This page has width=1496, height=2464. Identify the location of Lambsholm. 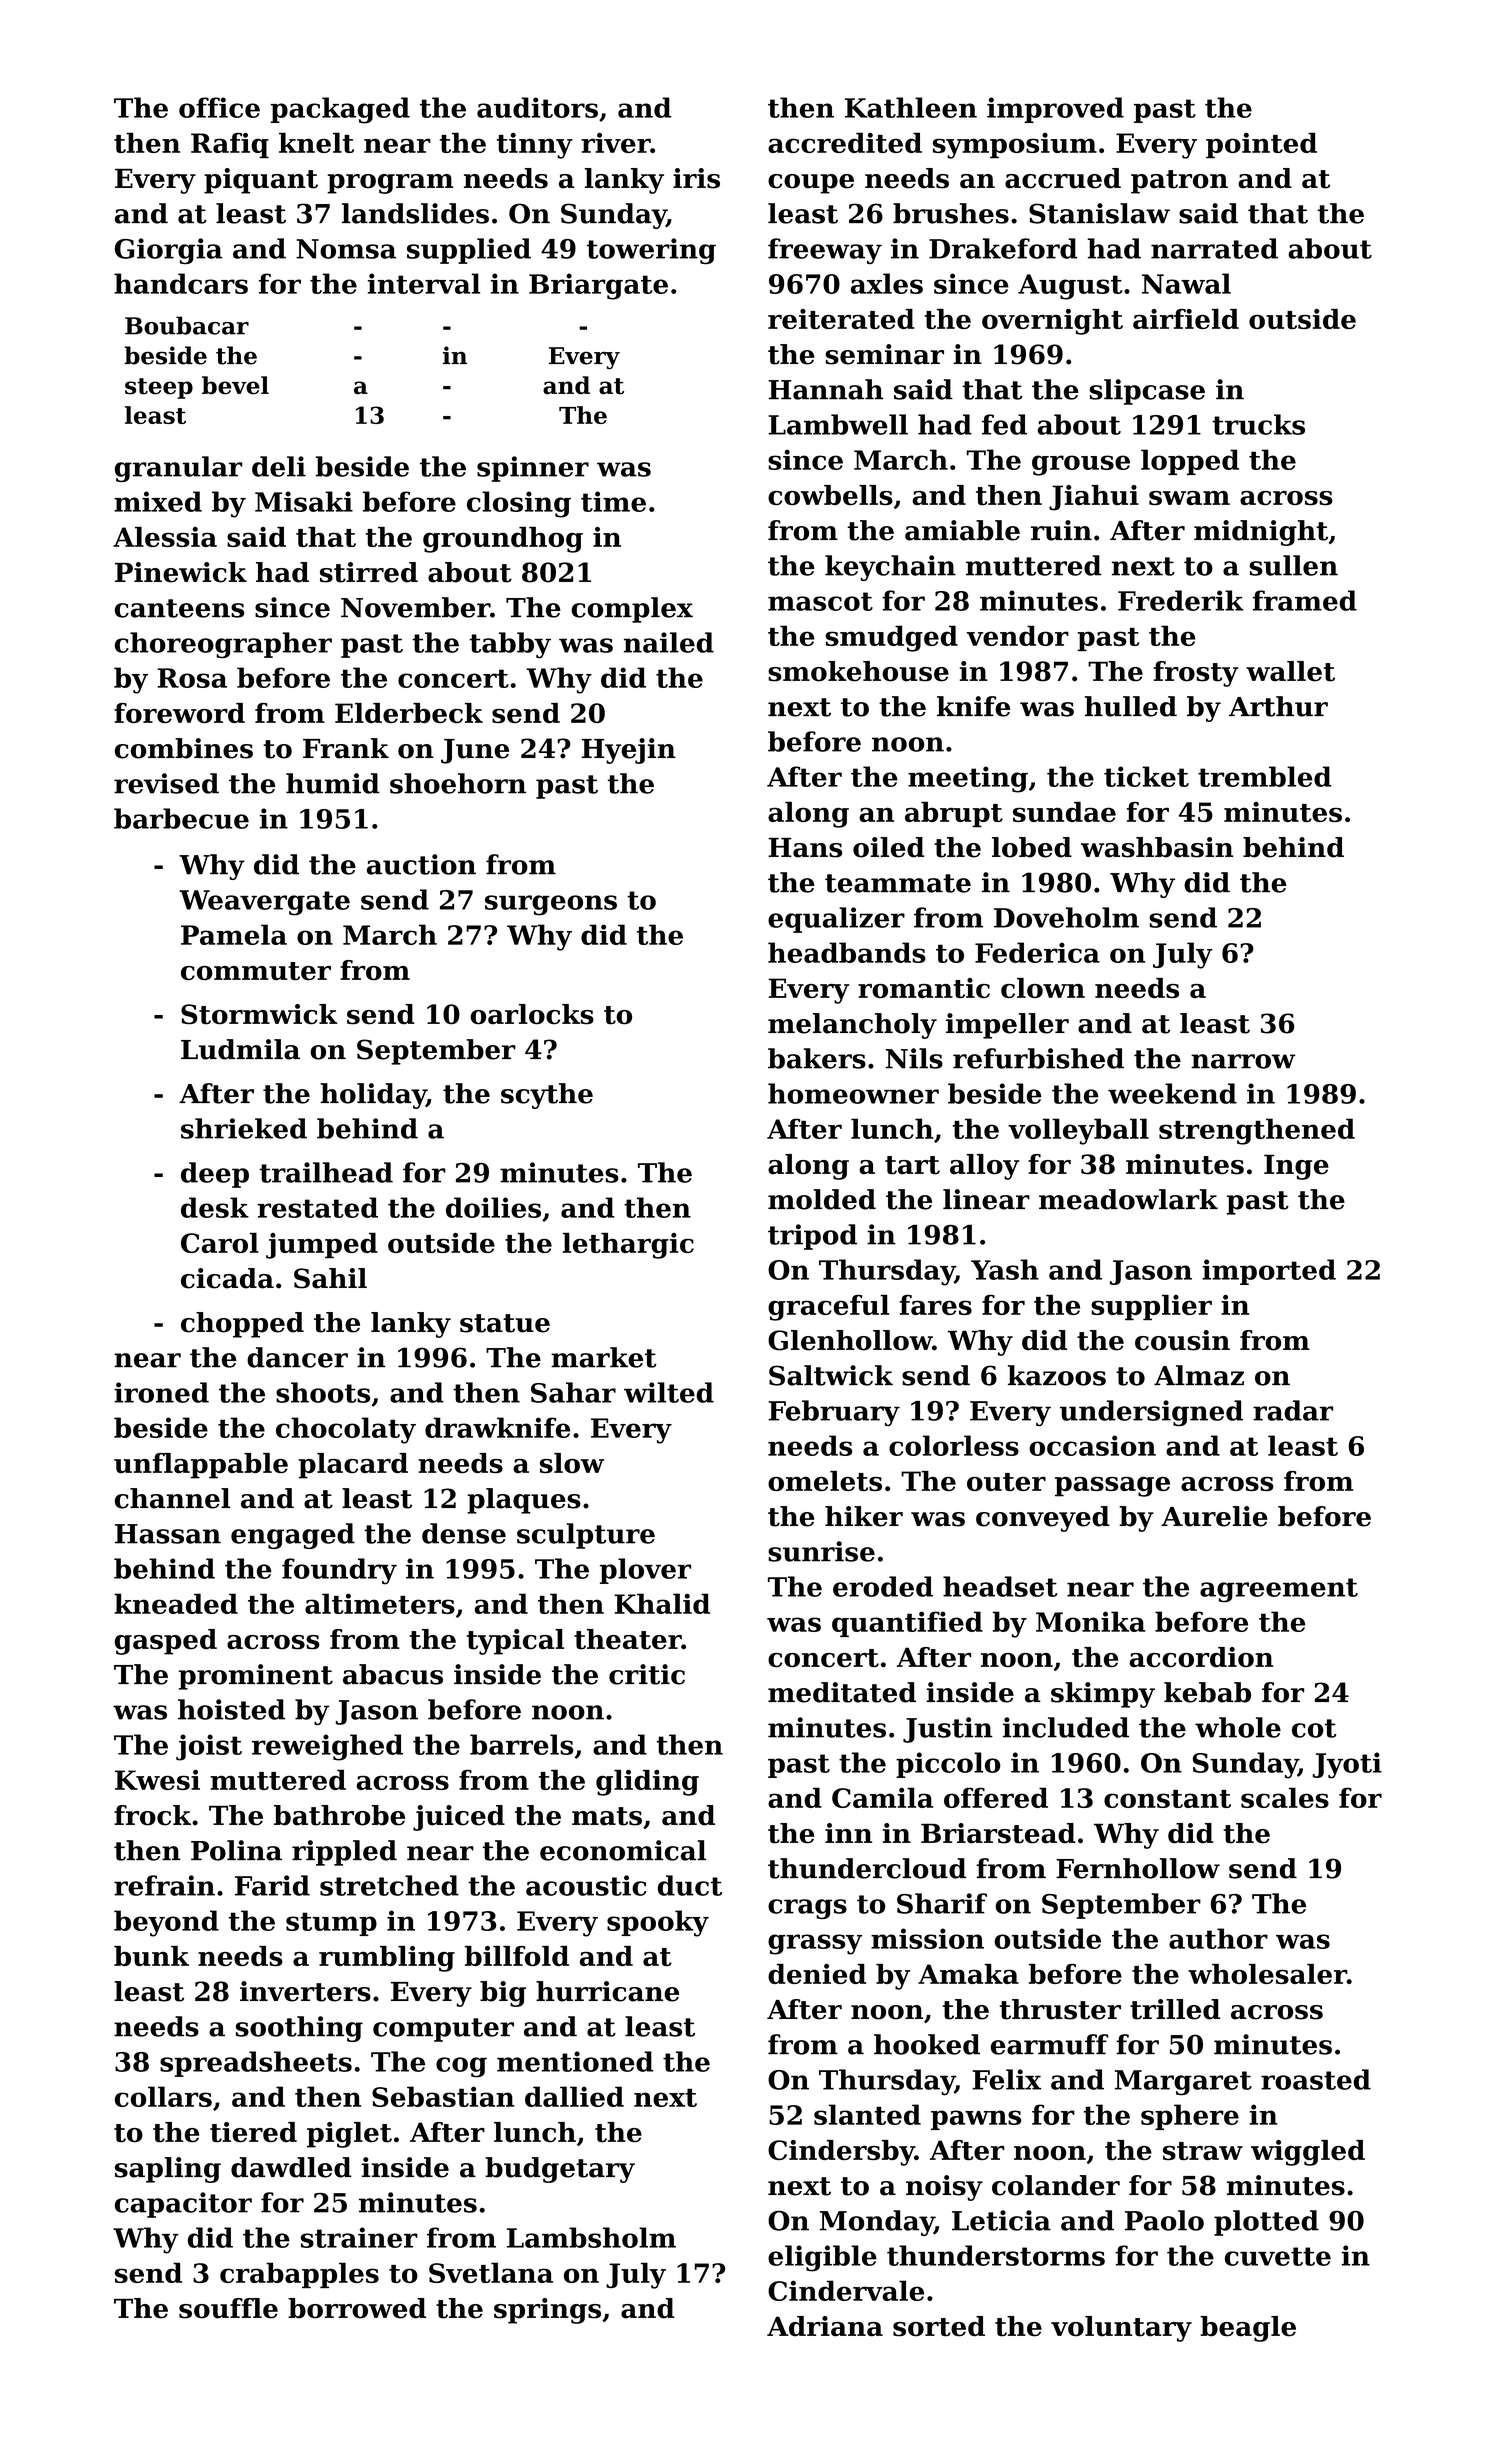
(591, 2237).
